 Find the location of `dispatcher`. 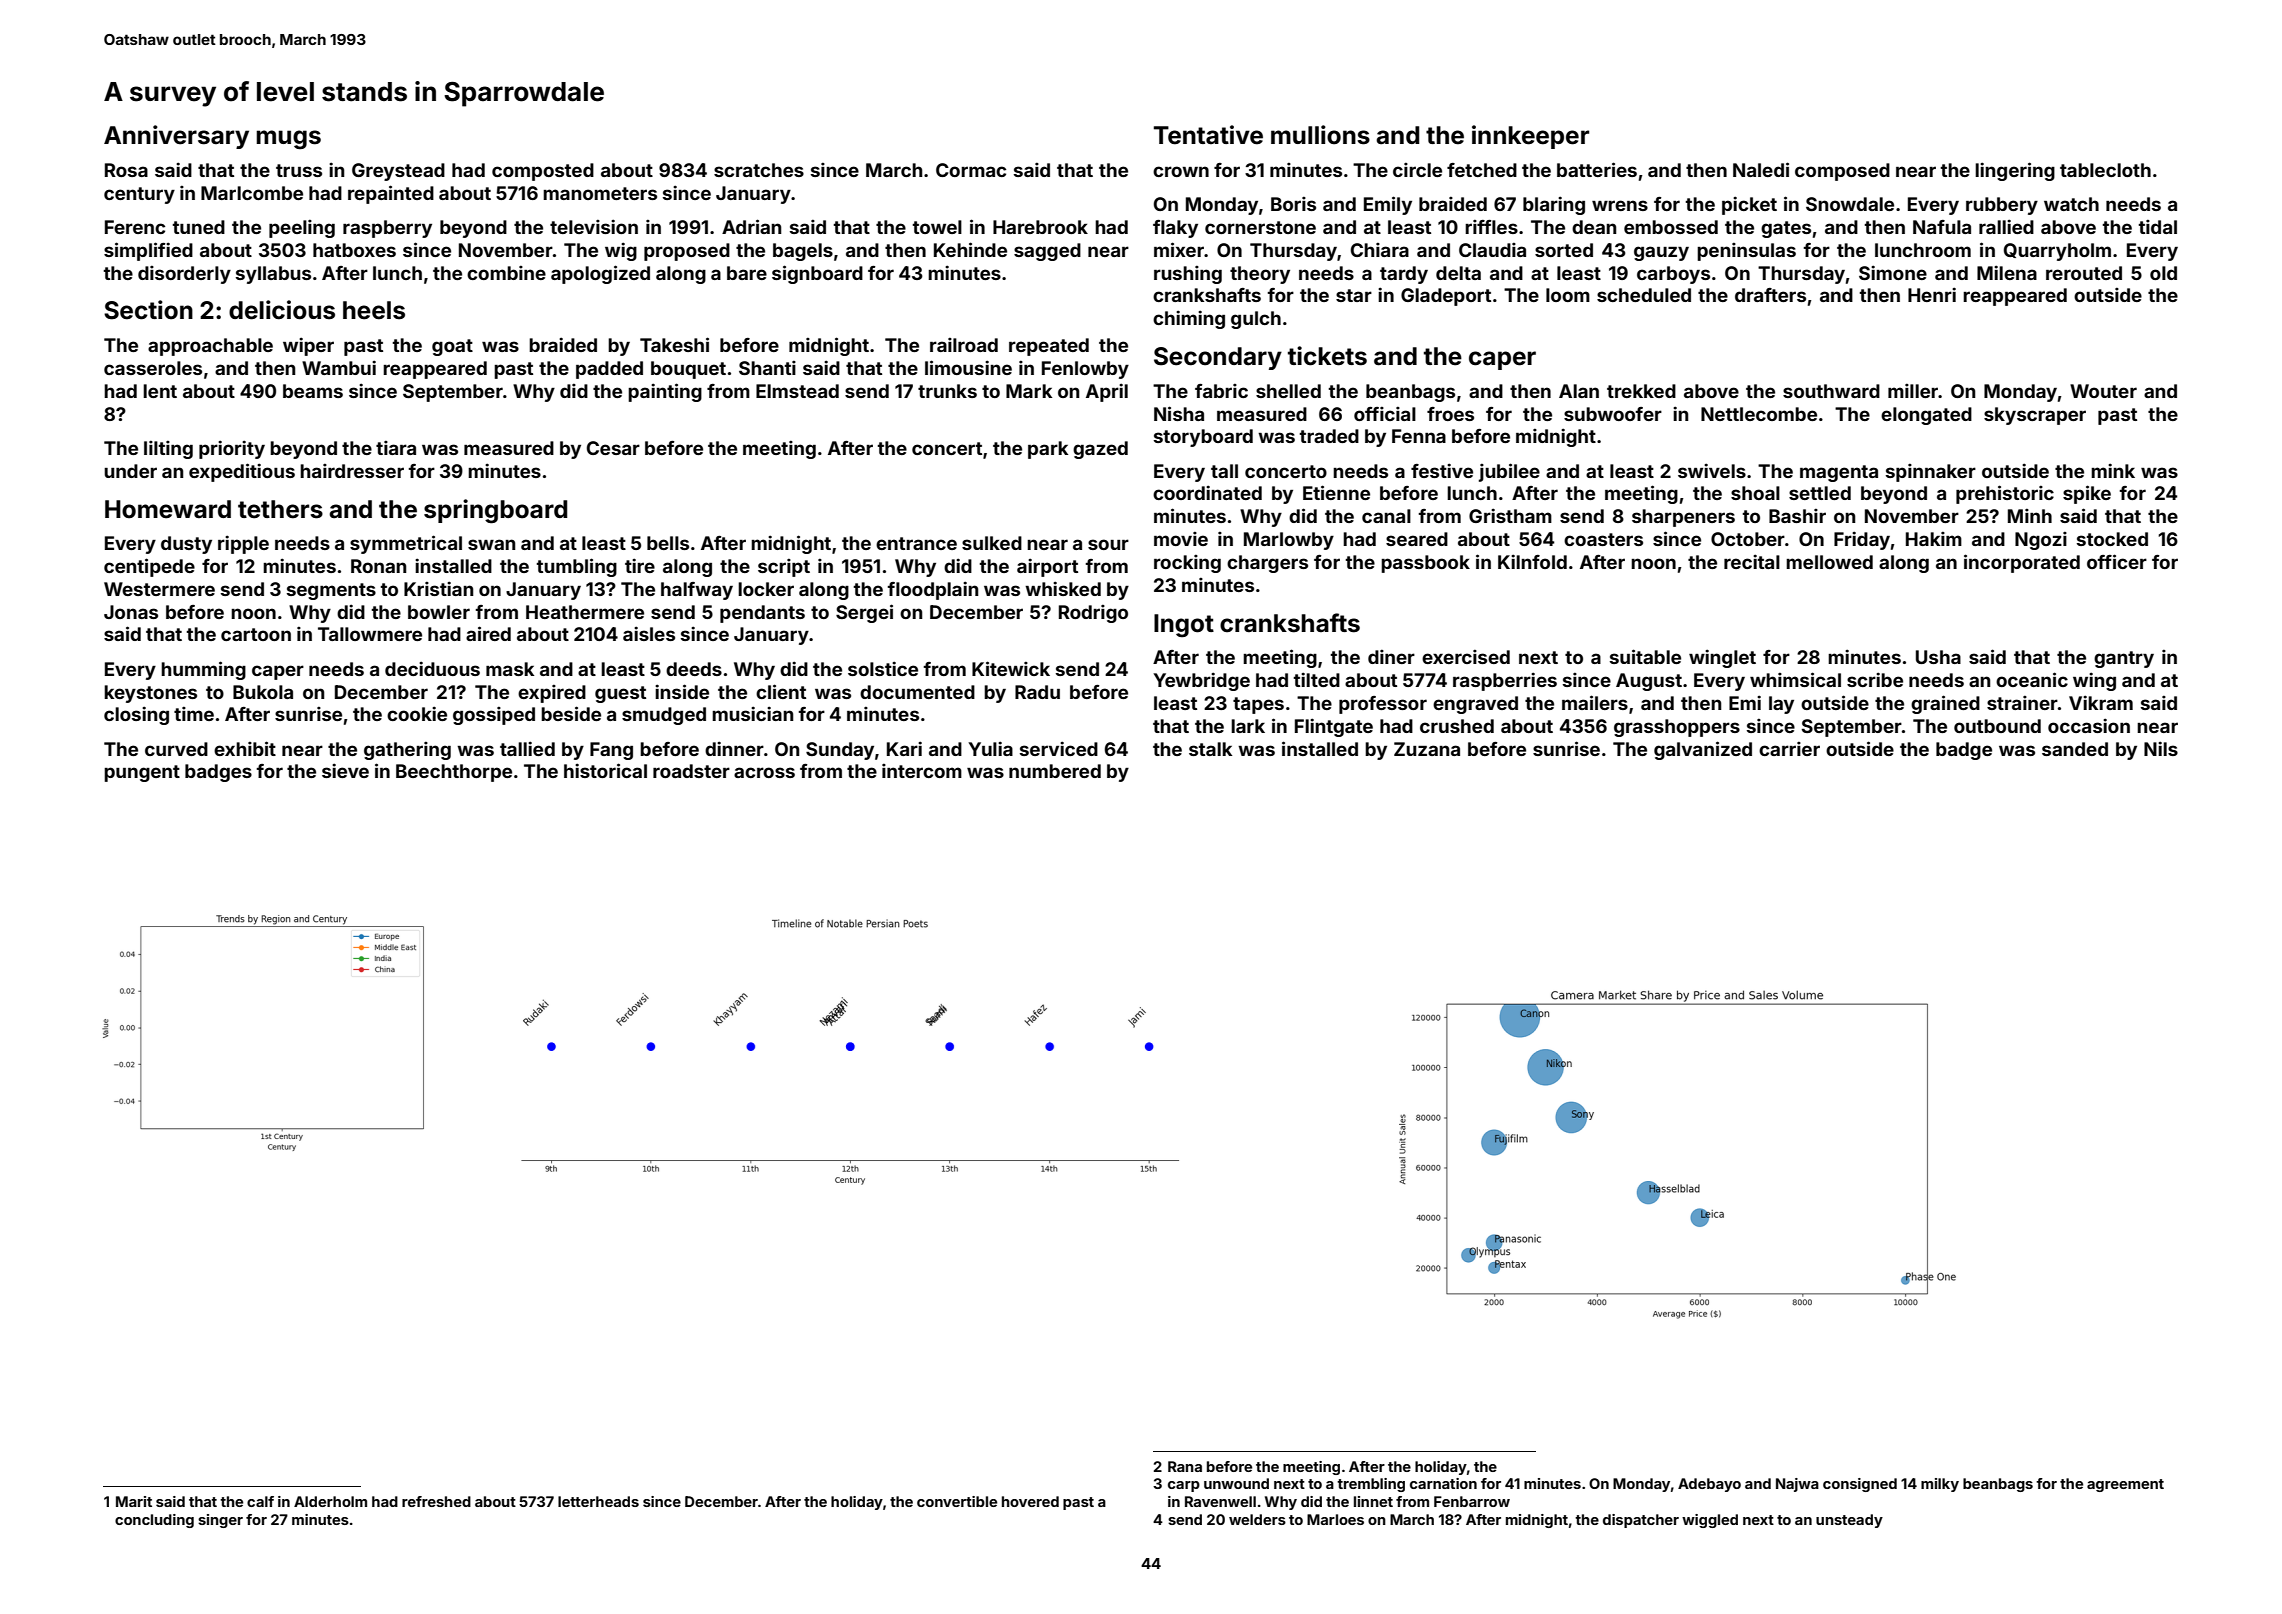

dispatcher is located at coordinates (1641, 1521).
